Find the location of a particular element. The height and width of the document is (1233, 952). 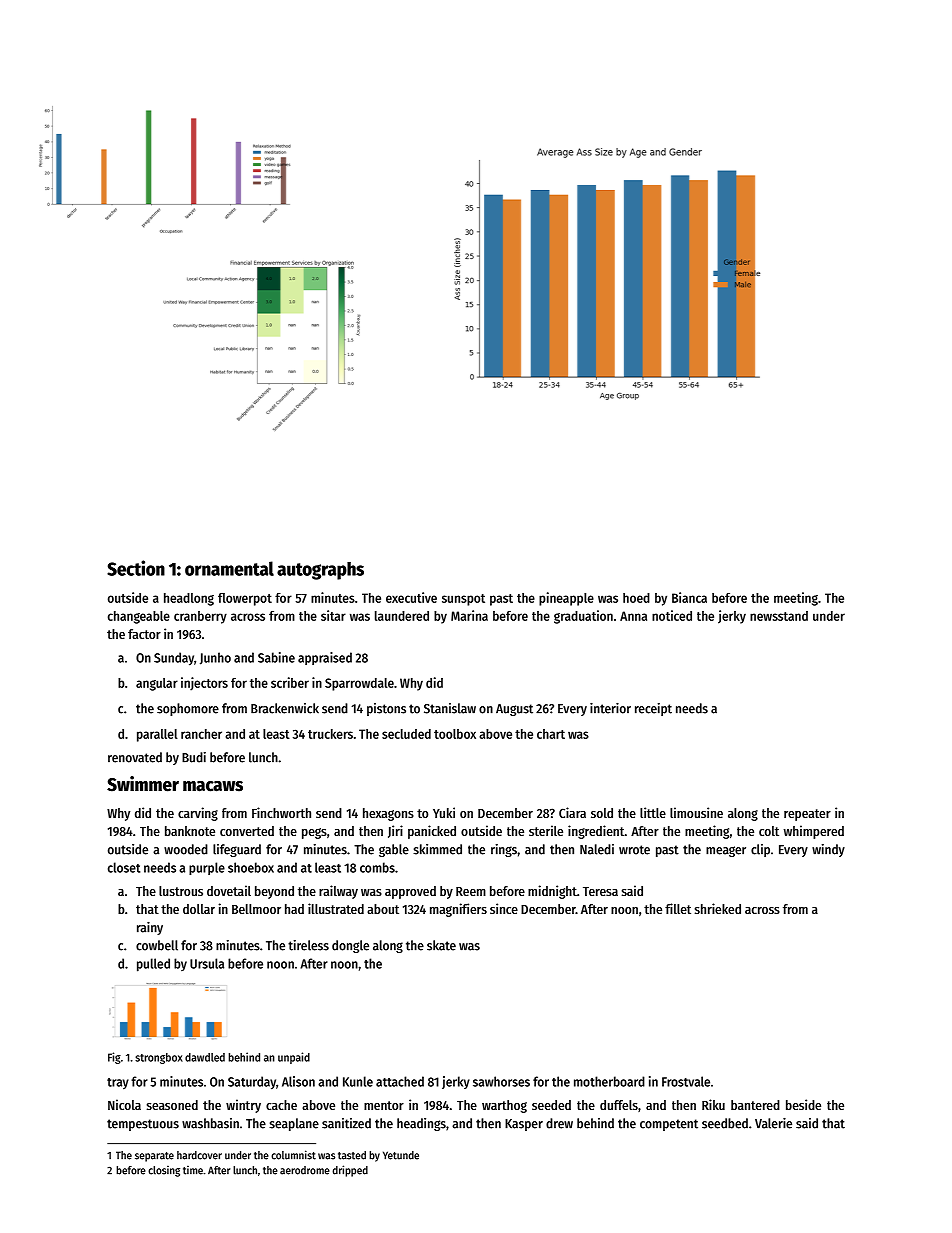

drew is located at coordinates (559, 1123).
